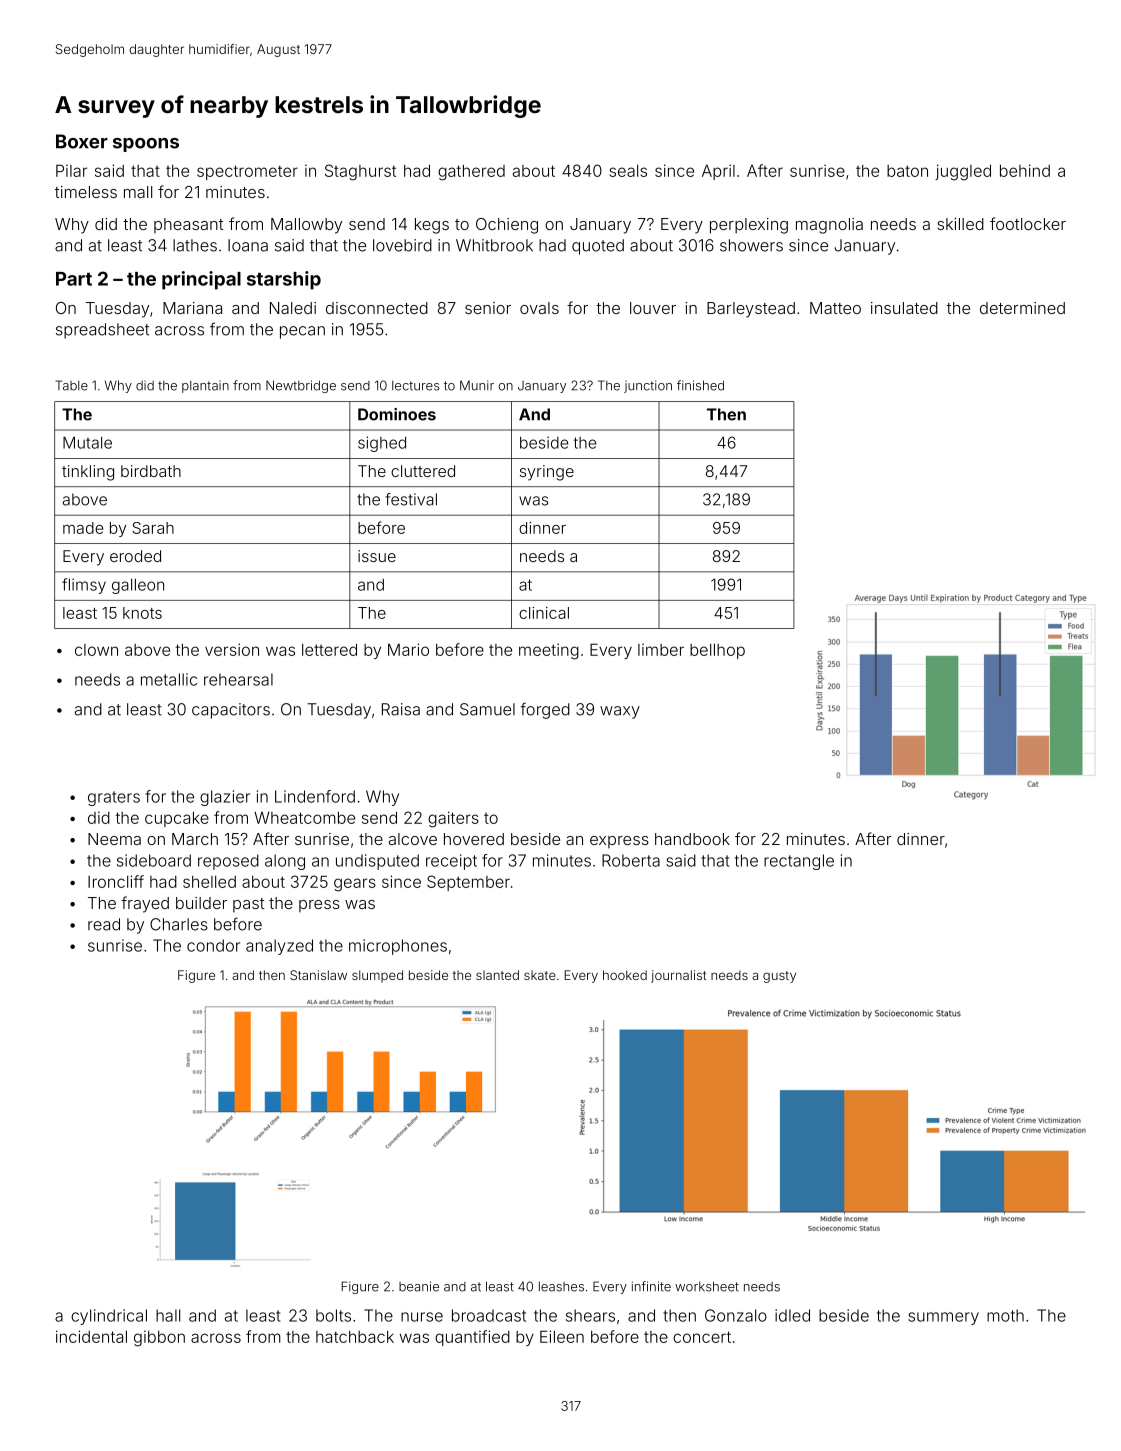  What do you see at coordinates (799, 862) in the image?
I see `rectangle` at bounding box center [799, 862].
